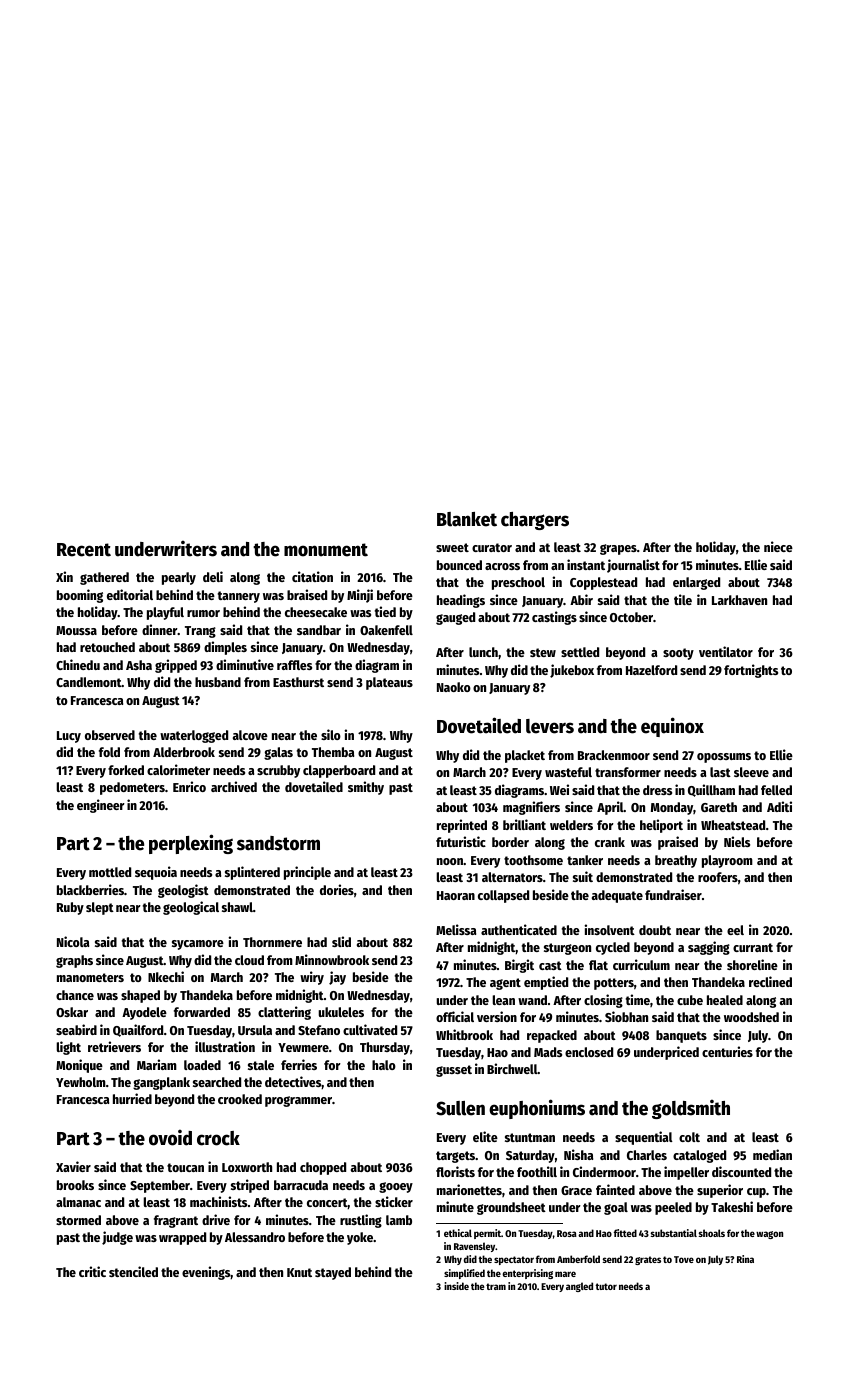  I want to click on lunch, so click(483, 652).
